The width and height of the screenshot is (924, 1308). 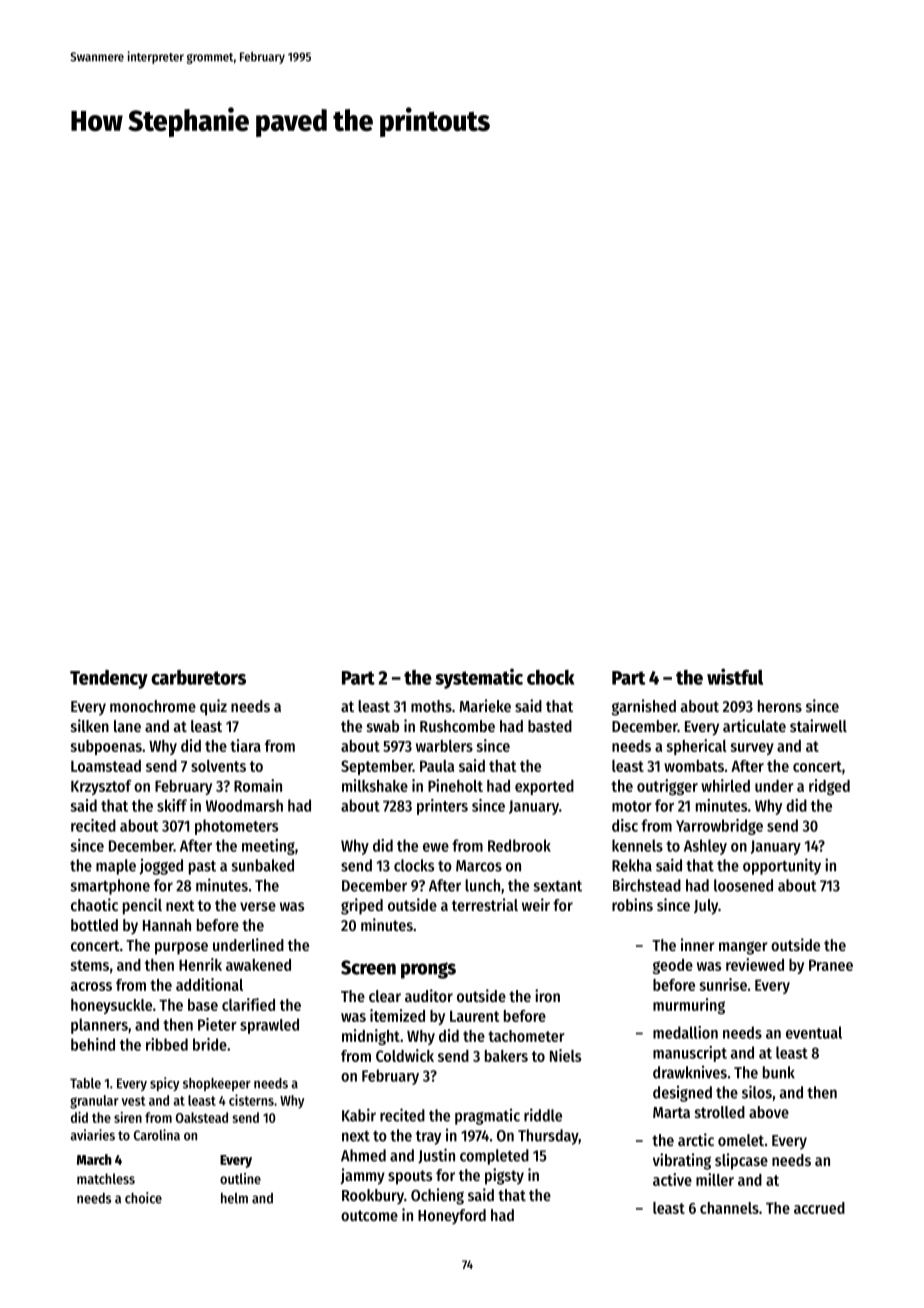 What do you see at coordinates (754, 725) in the screenshot?
I see `articulate` at bounding box center [754, 725].
